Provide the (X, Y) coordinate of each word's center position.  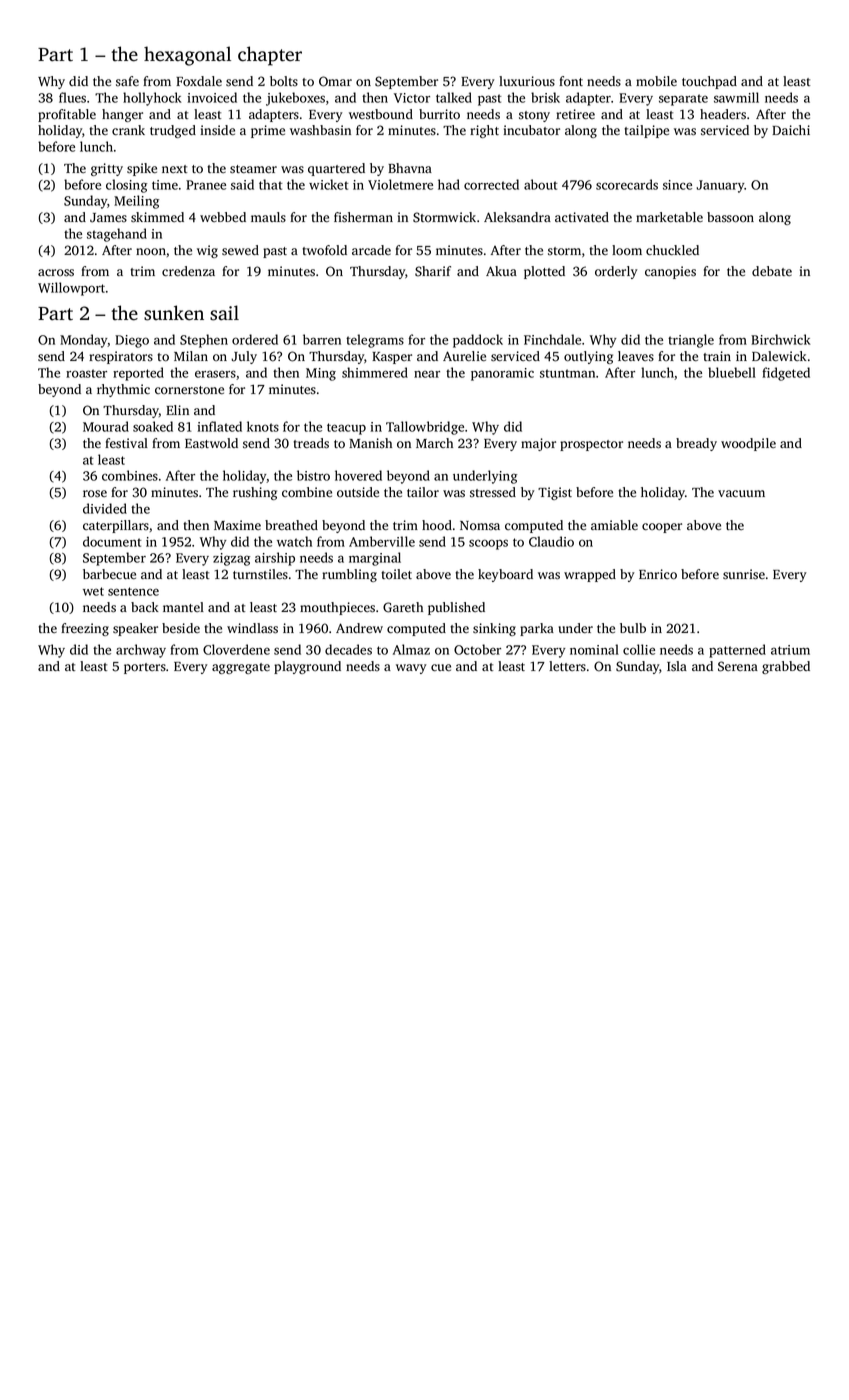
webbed (223, 217)
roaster (86, 373)
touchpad (709, 82)
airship (275, 559)
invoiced (212, 97)
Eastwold (211, 443)
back (145, 607)
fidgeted (786, 374)
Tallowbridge (425, 428)
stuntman (567, 373)
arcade (371, 250)
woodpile (748, 444)
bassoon (730, 217)
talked (454, 97)
